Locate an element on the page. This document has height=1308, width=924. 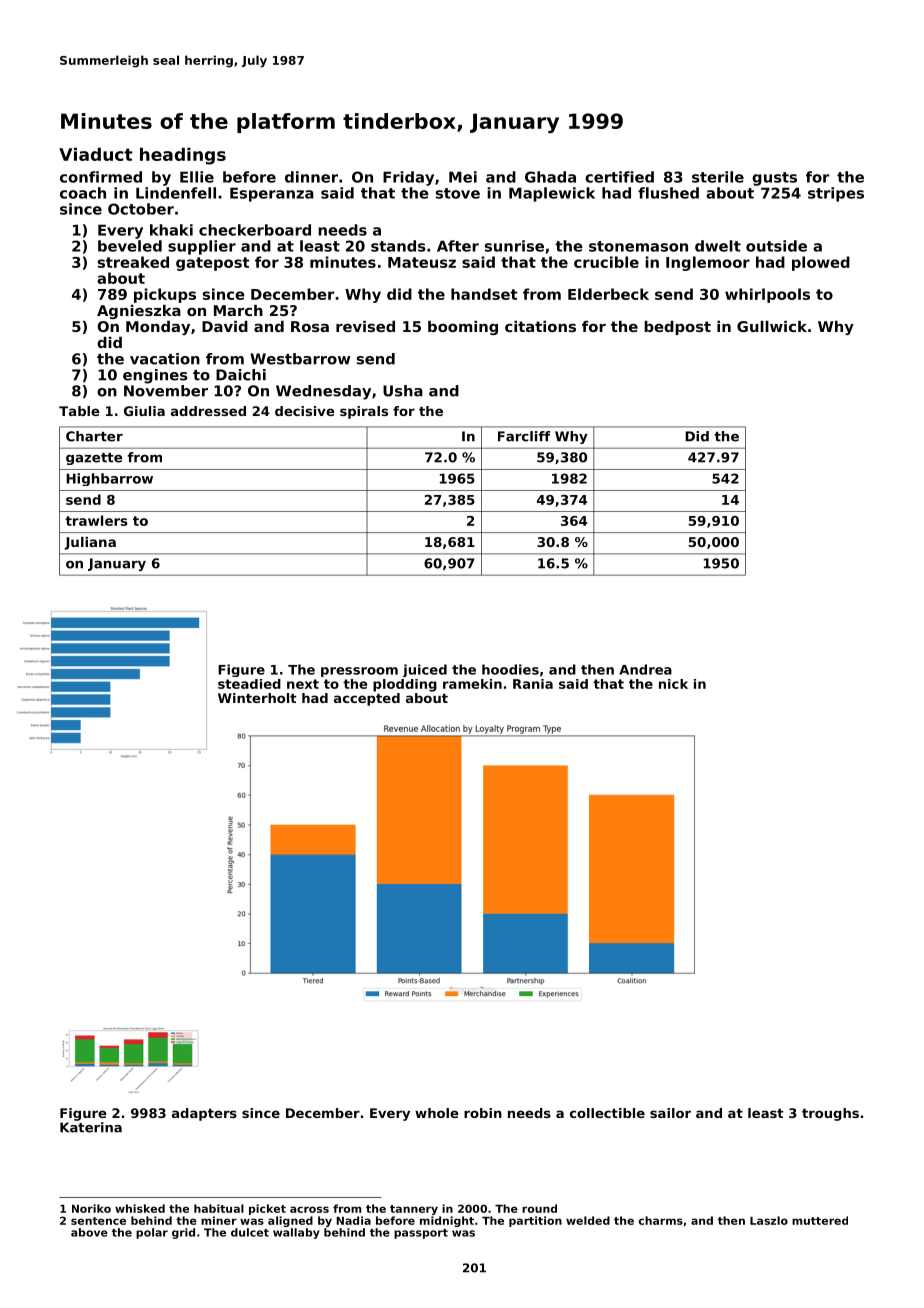
bedpost is located at coordinates (677, 328).
